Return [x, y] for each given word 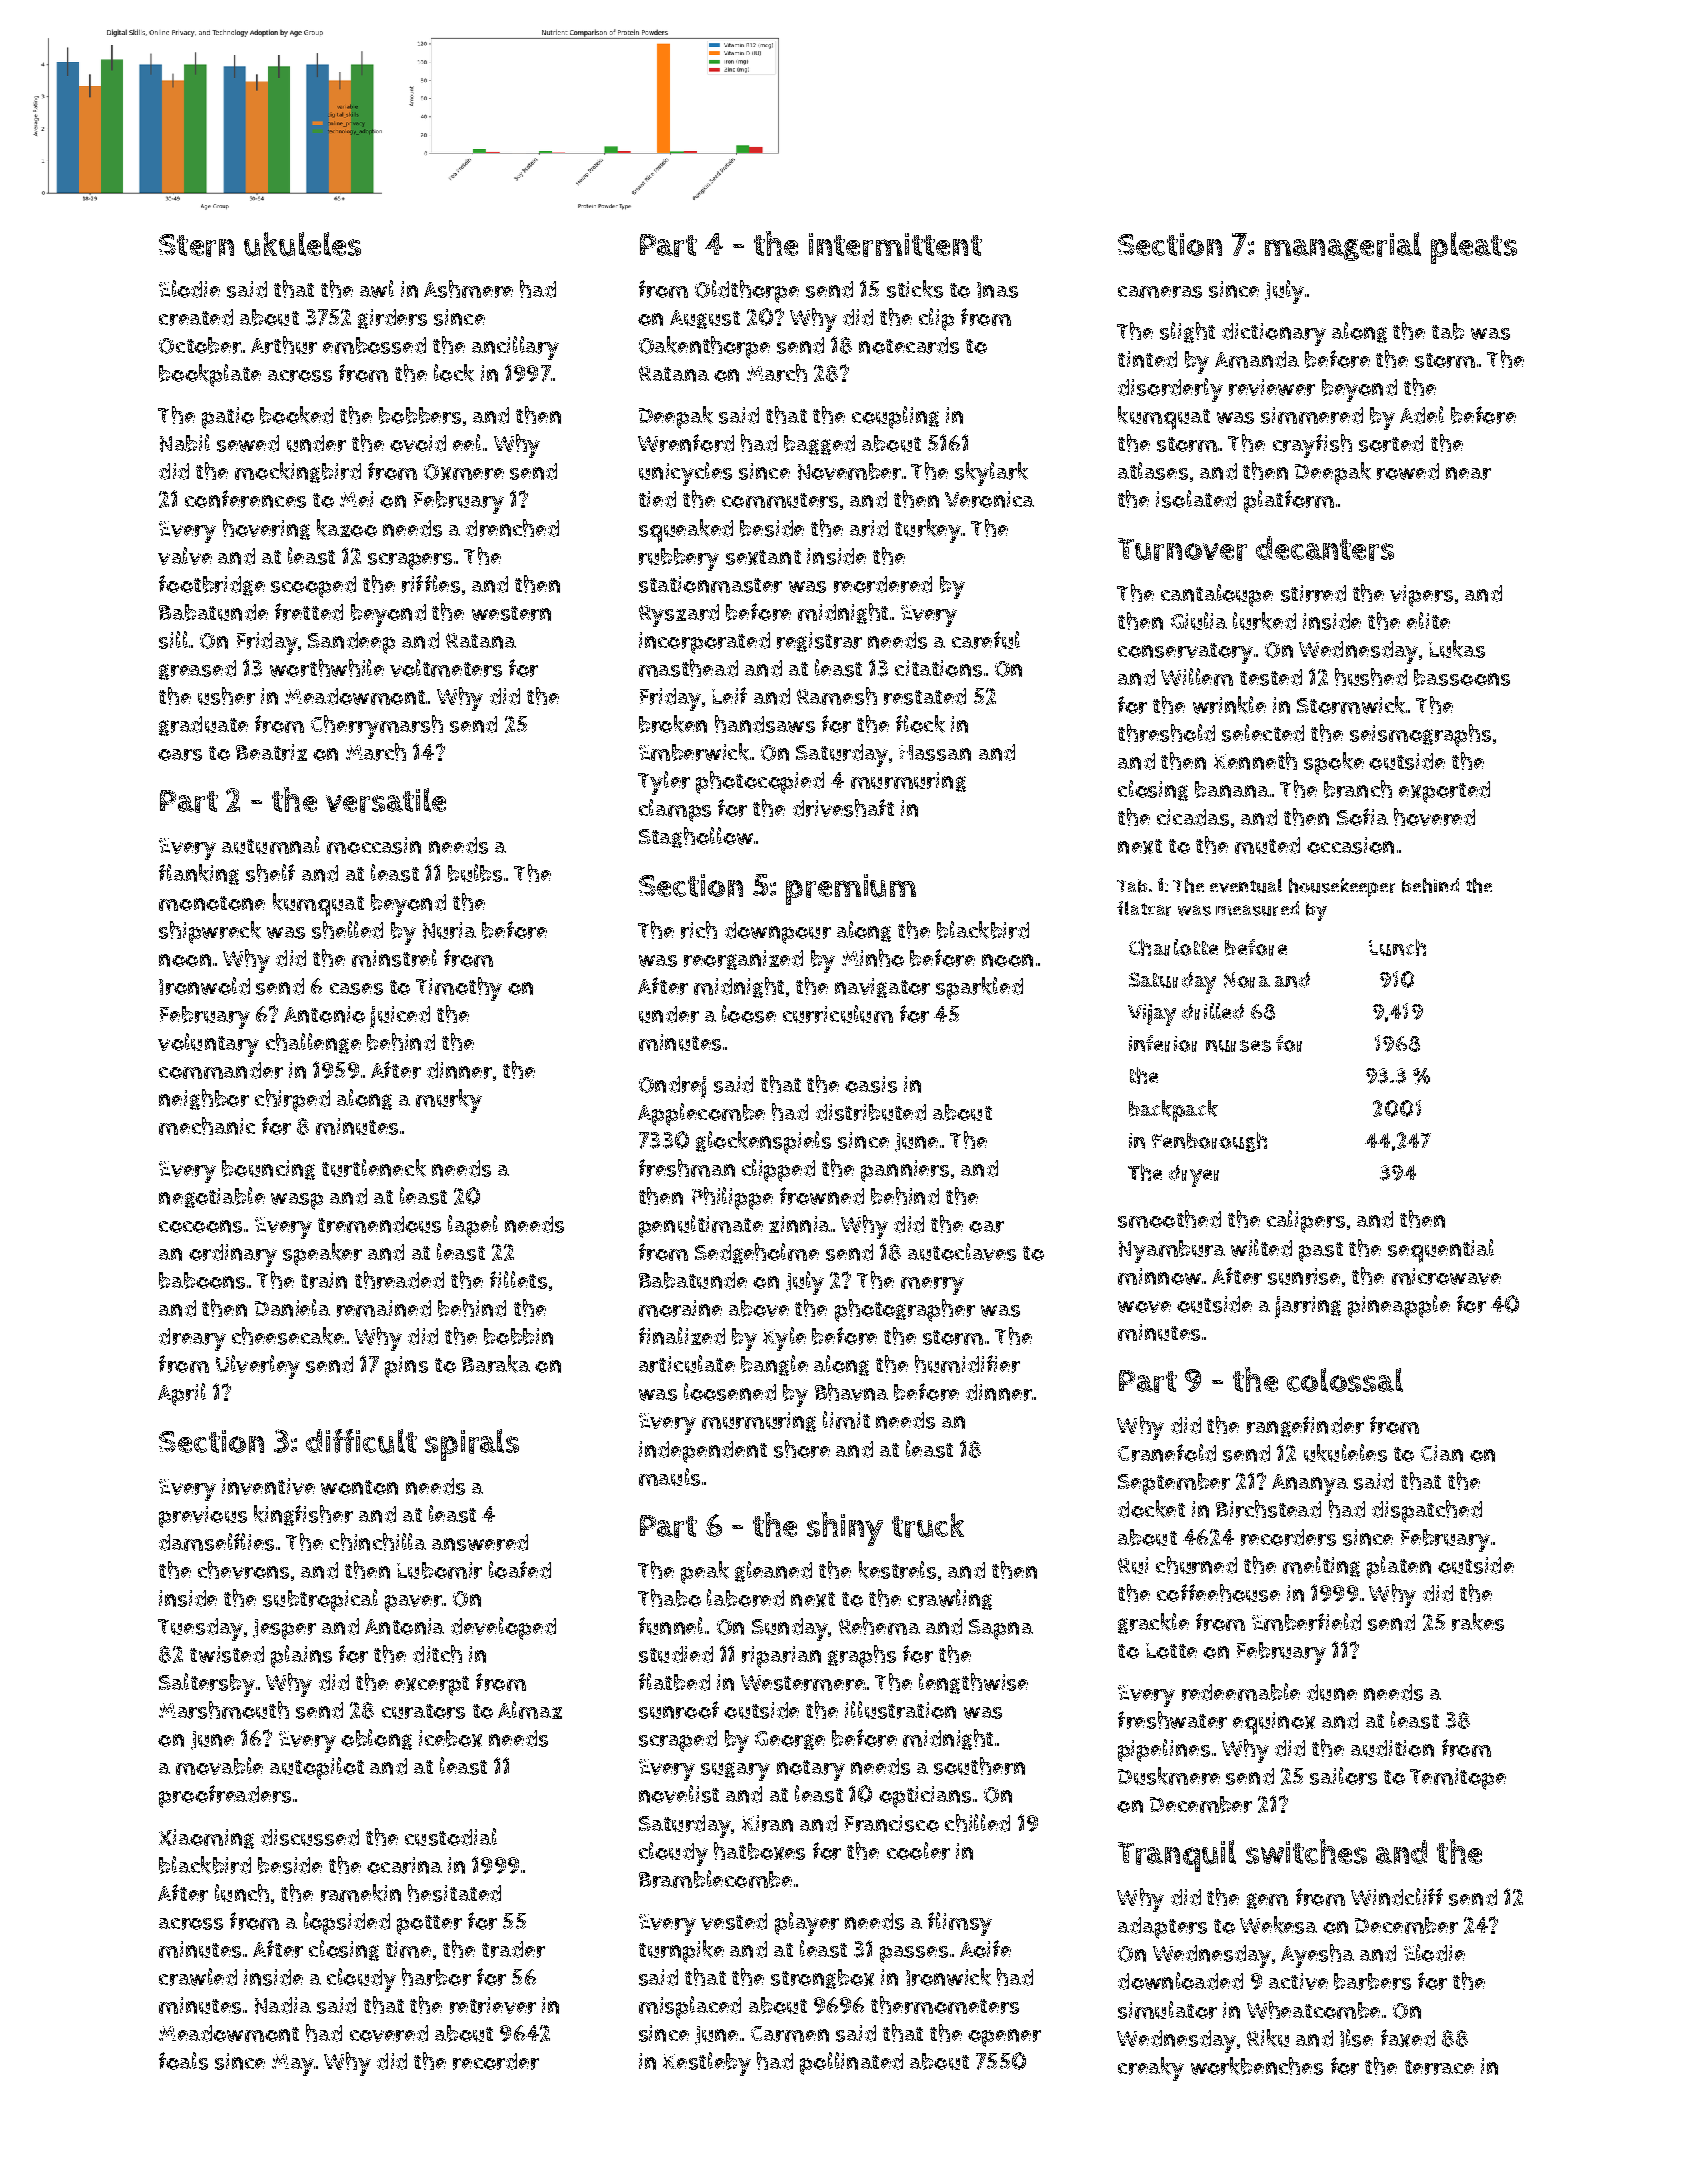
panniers [905, 1171]
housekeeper [1342, 887]
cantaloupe [1217, 595]
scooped [313, 587]
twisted [227, 1654]
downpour [778, 933]
